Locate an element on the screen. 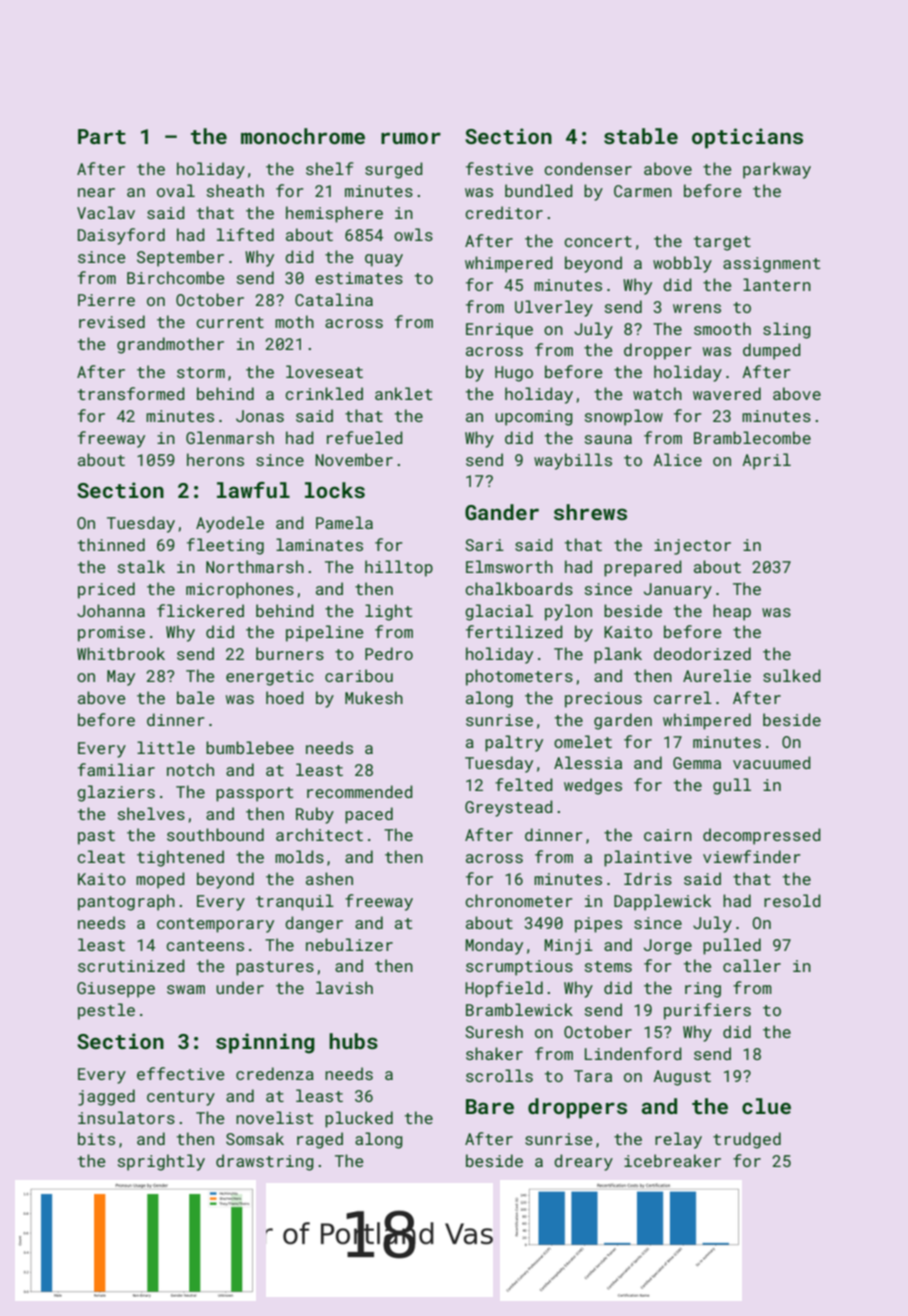 The width and height of the screenshot is (908, 1316). fertilized is located at coordinates (514, 631).
